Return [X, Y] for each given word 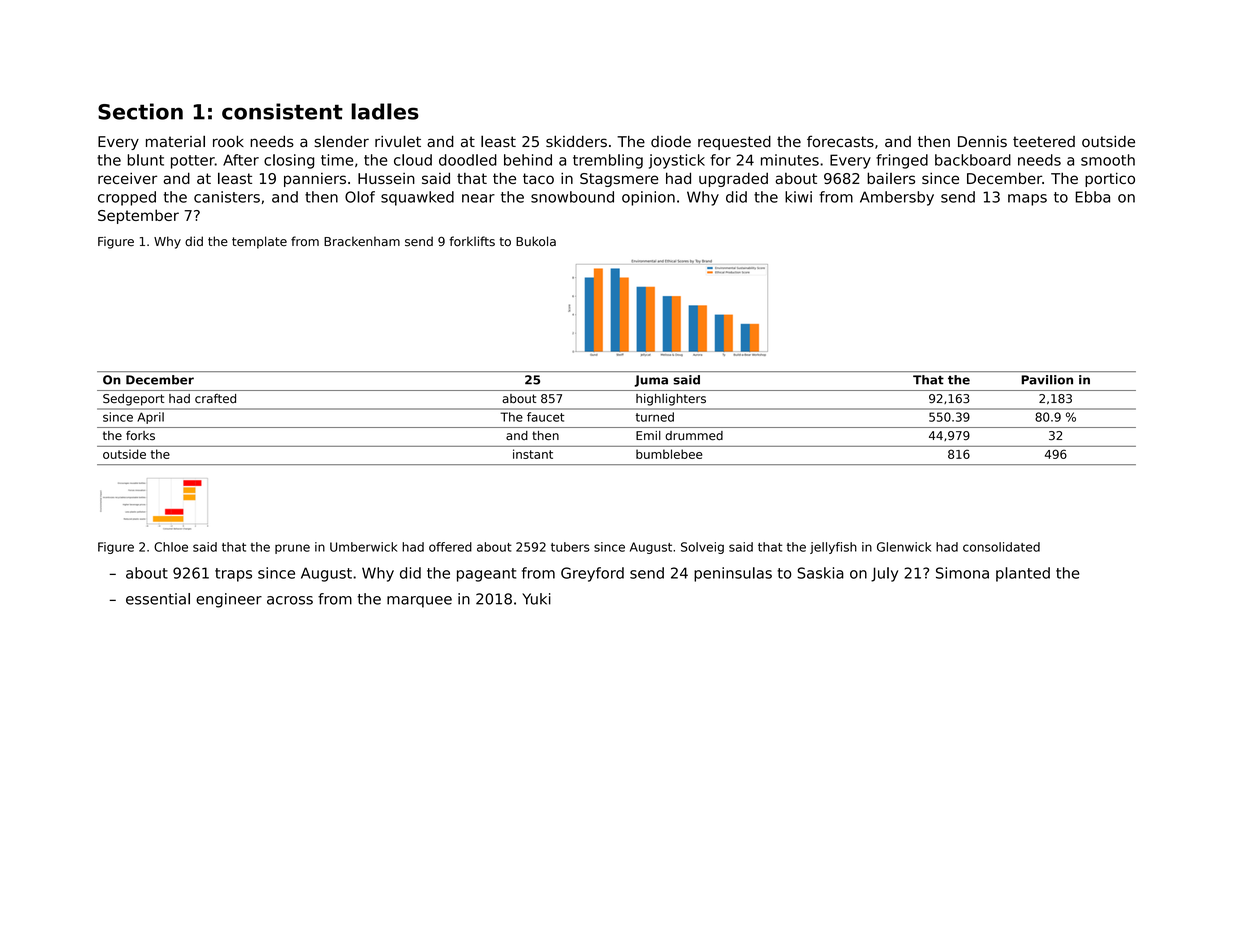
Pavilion [1047, 380]
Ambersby [897, 198]
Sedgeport [133, 400]
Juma [651, 381]
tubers [570, 547]
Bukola [536, 241]
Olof [360, 197]
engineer [229, 600]
